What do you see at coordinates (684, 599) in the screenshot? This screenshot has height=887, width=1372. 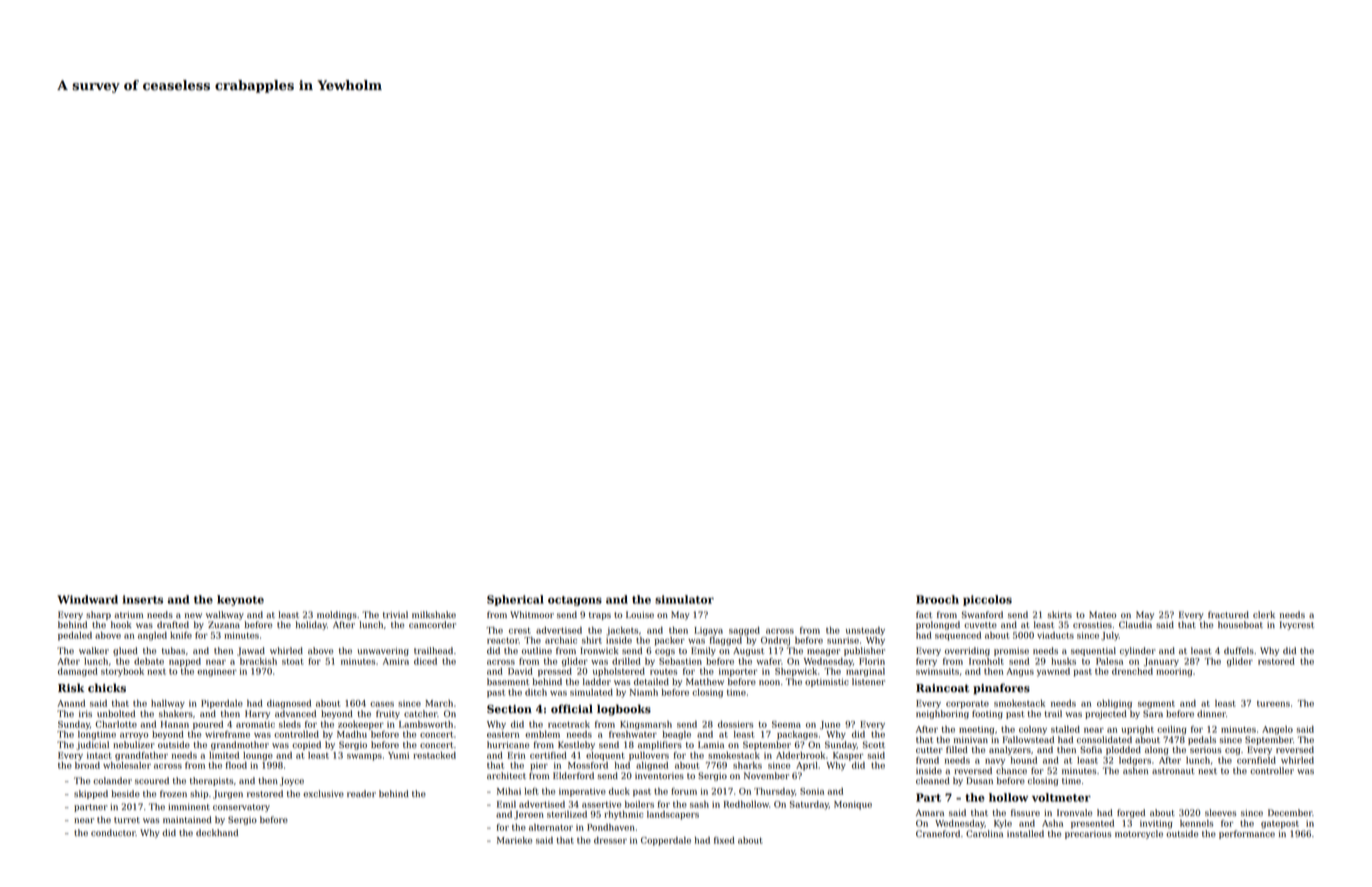 I see `simulator` at bounding box center [684, 599].
